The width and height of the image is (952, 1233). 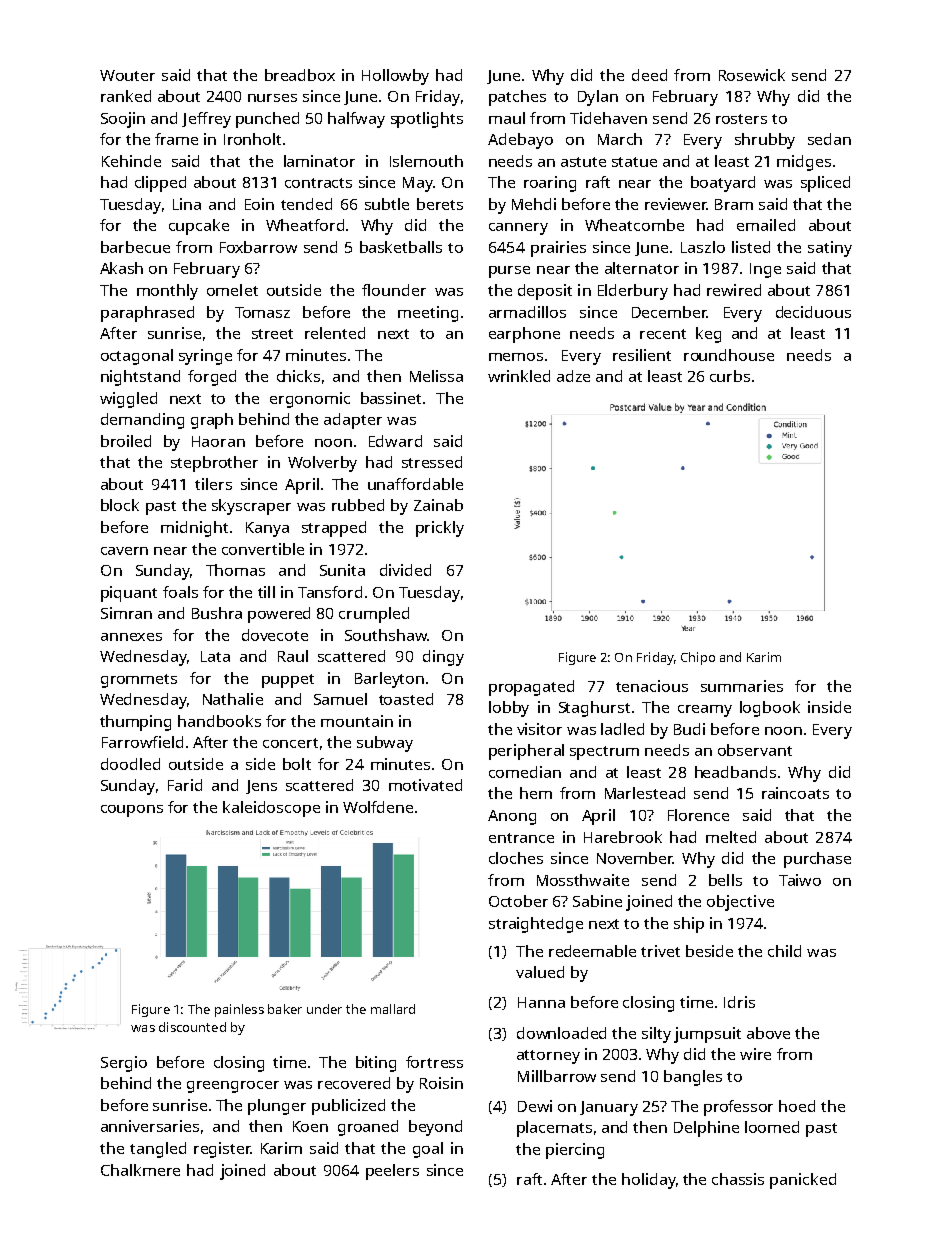 What do you see at coordinates (387, 204) in the image?
I see `subtle` at bounding box center [387, 204].
